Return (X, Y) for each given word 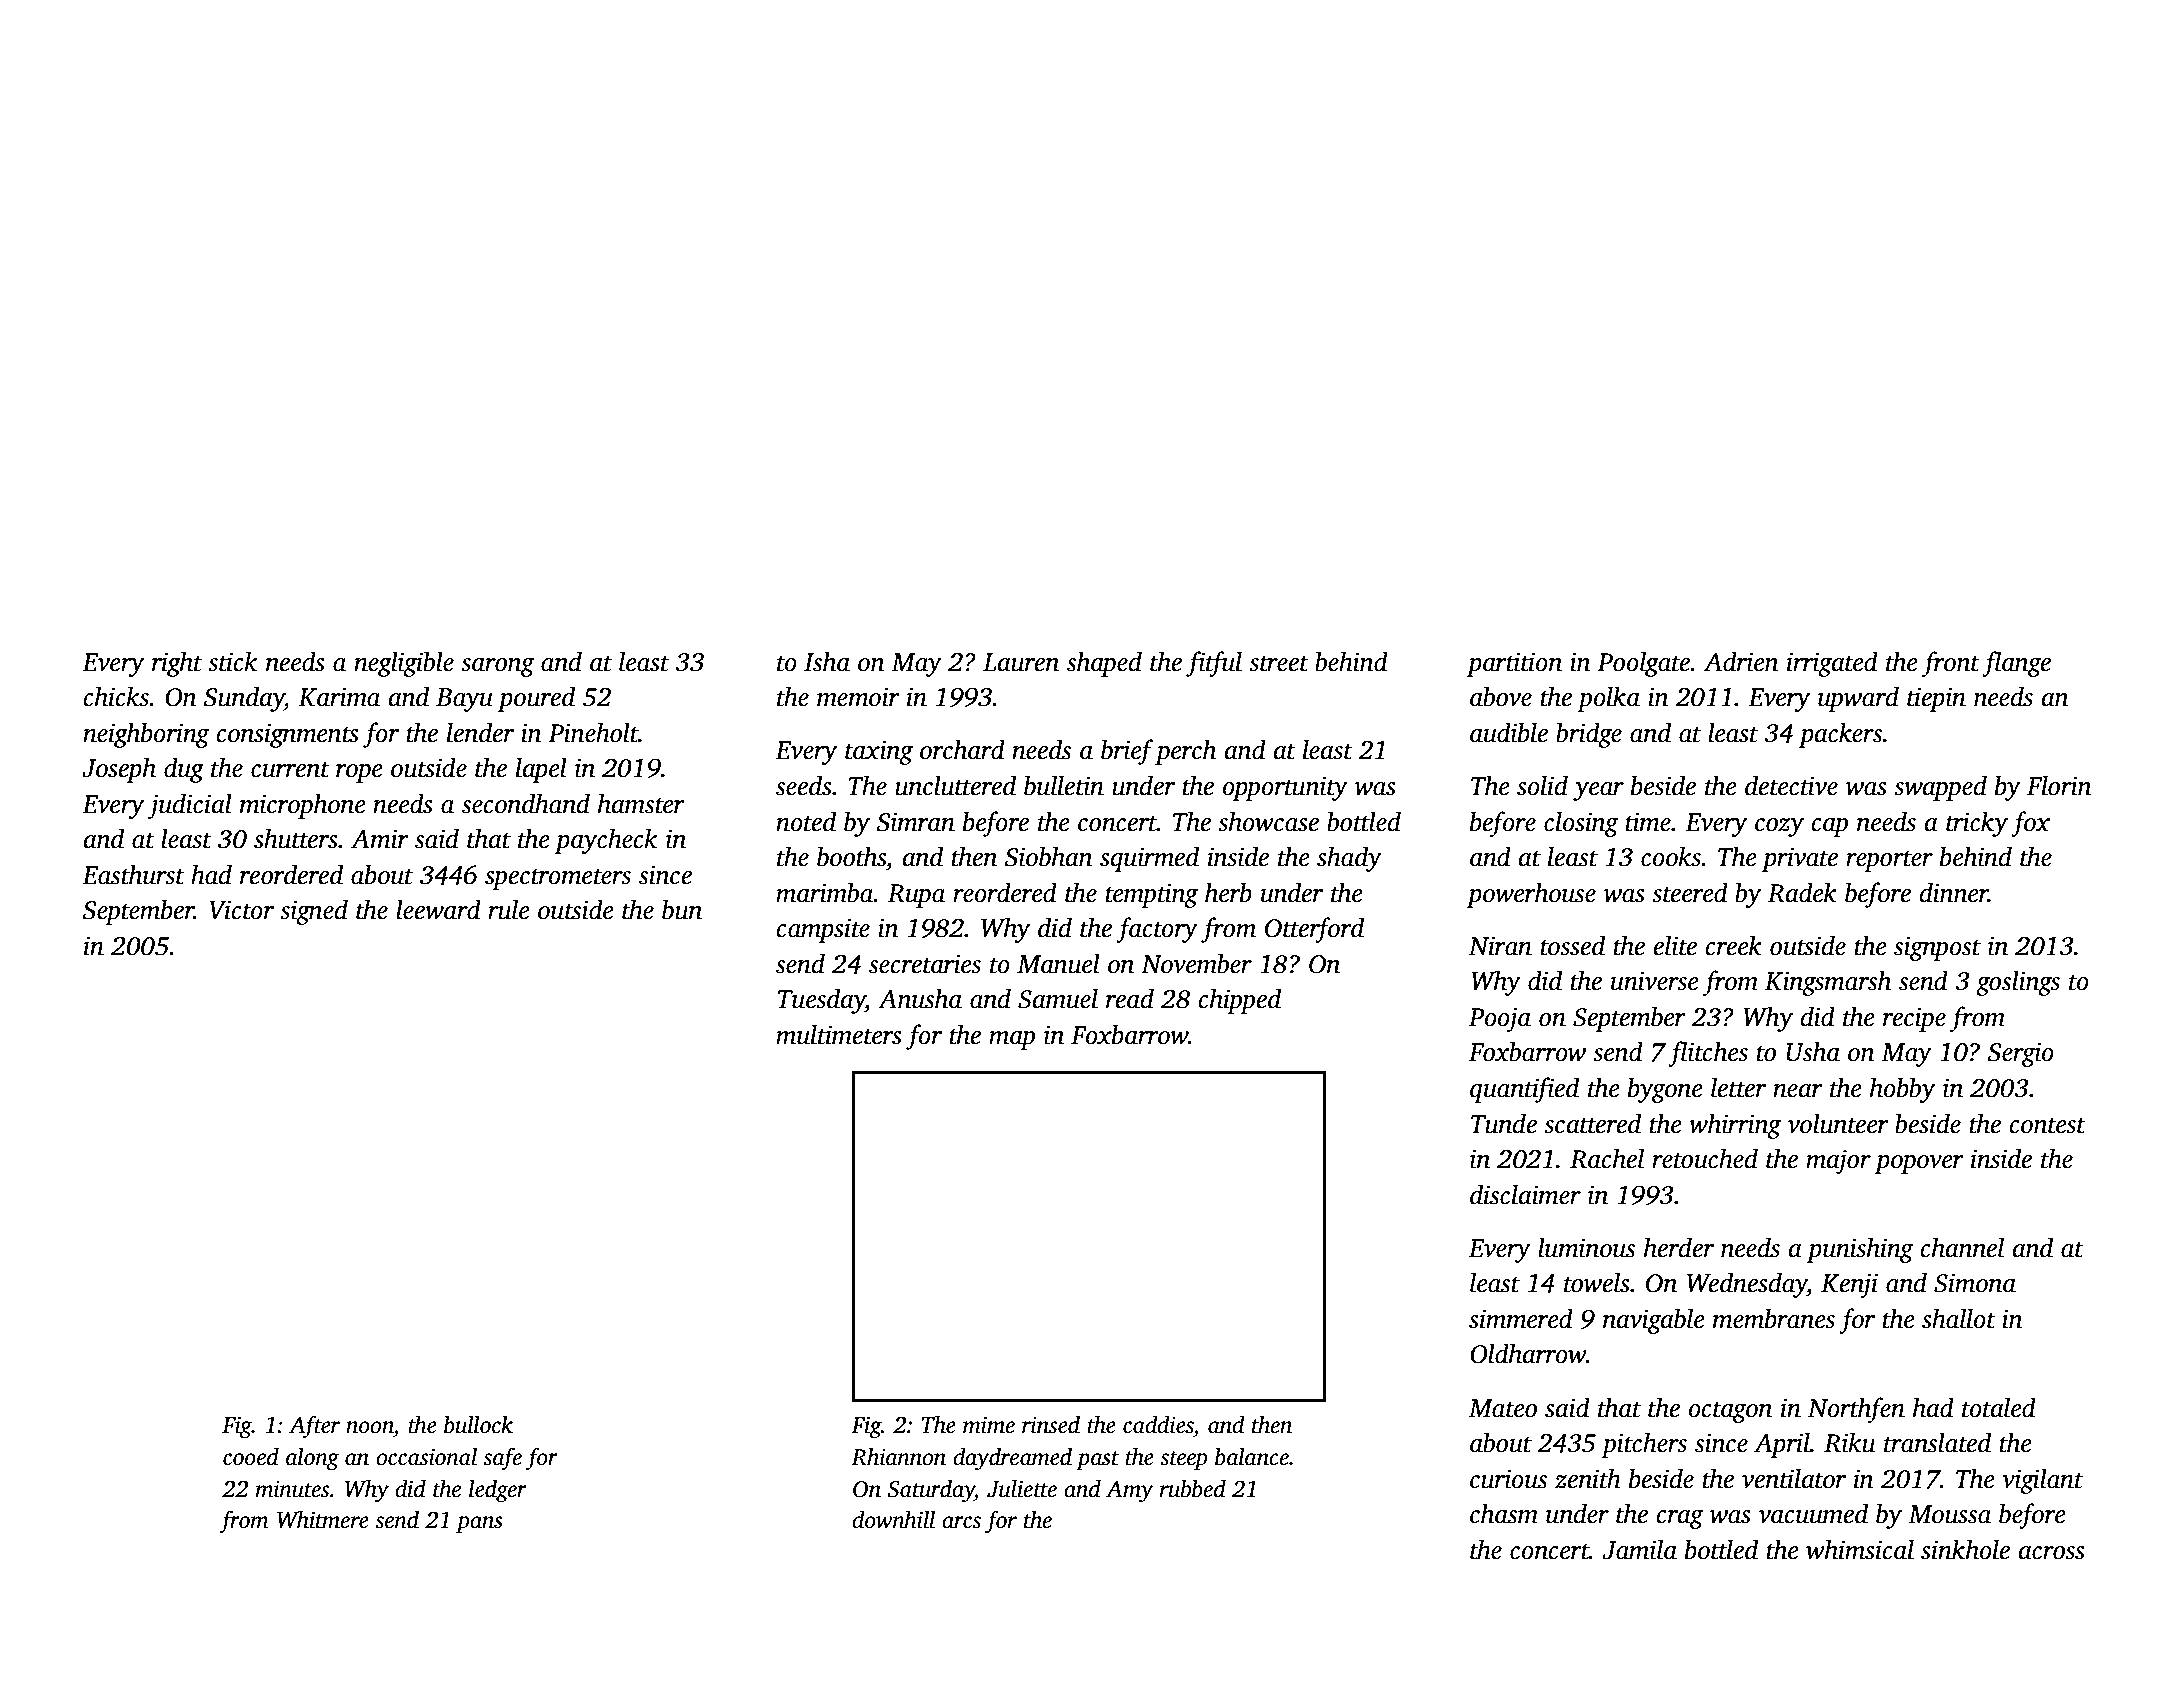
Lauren (1021, 662)
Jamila (1640, 1549)
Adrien (1741, 661)
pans (479, 1524)
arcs (961, 1522)
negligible (404, 664)
